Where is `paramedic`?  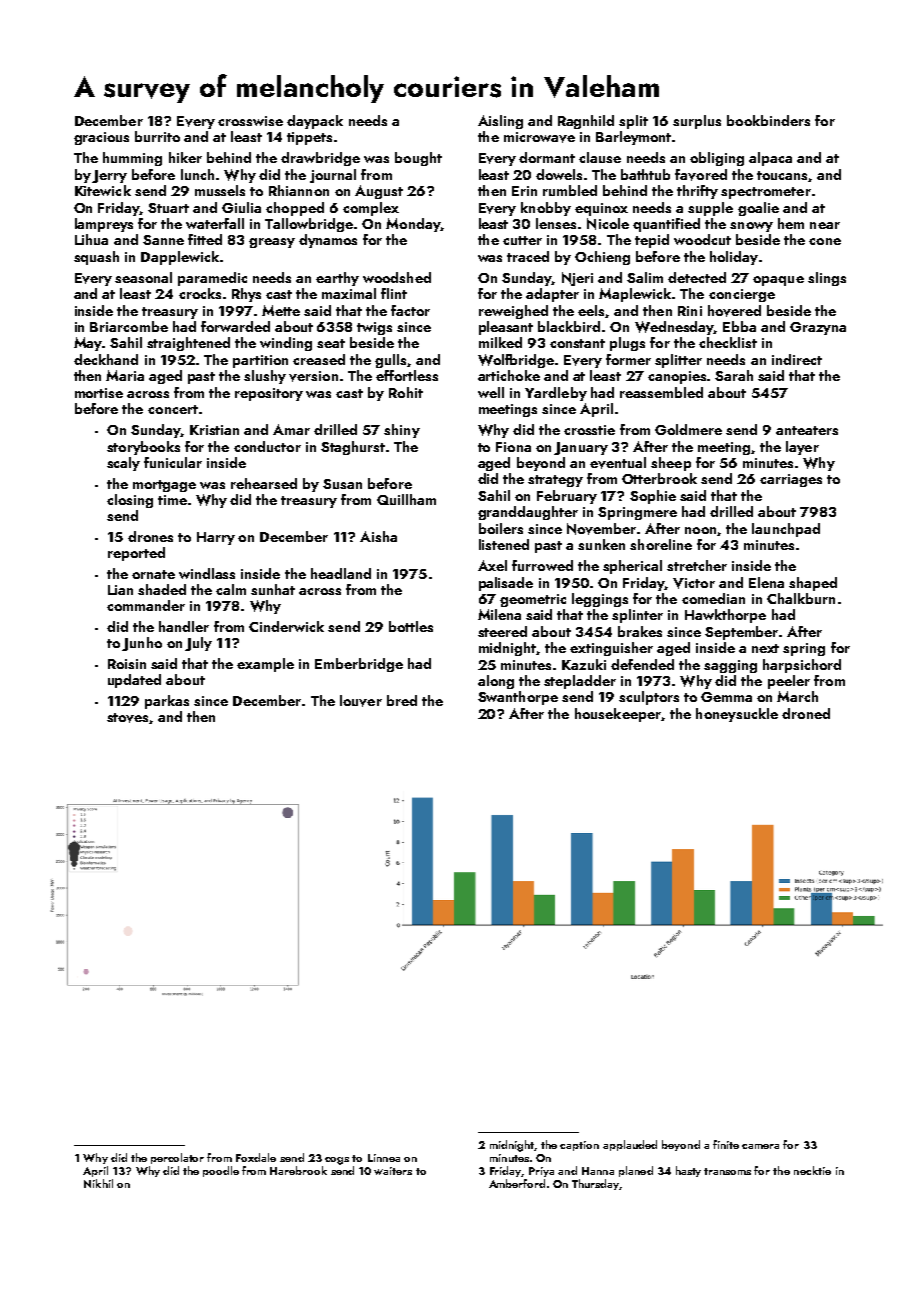 paramedic is located at coordinates (212, 279).
